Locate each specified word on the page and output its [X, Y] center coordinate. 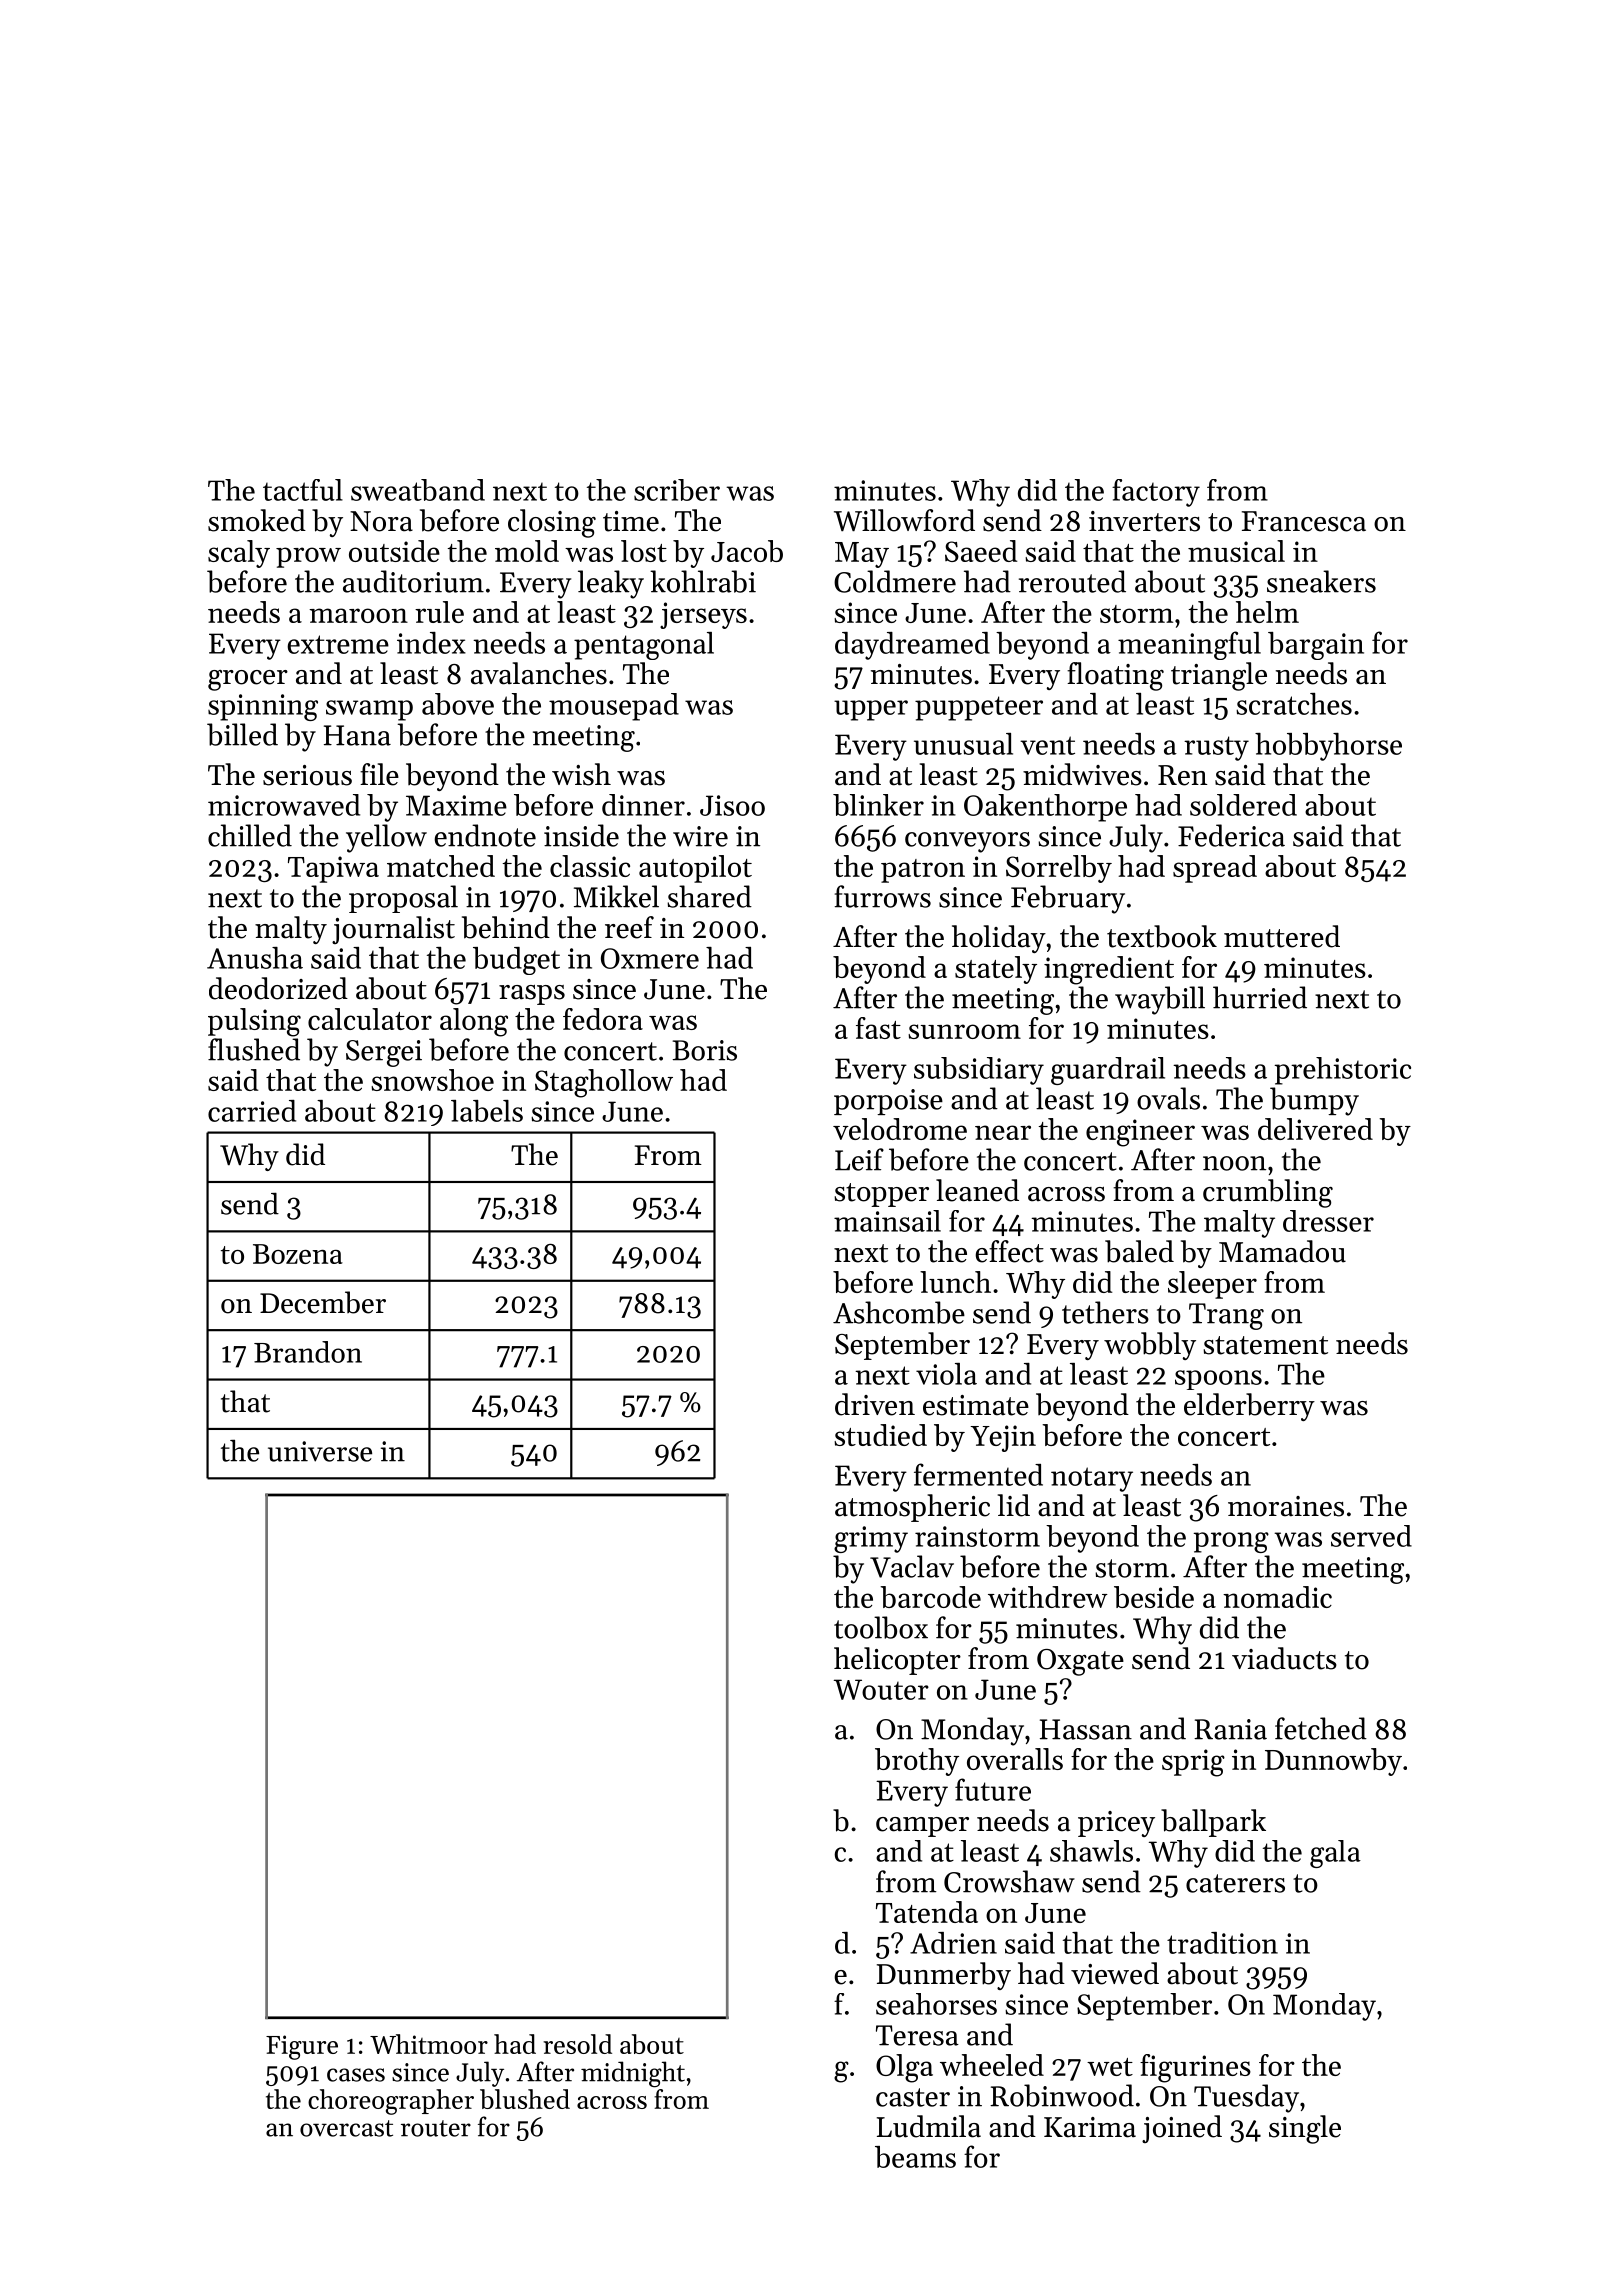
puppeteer [979, 708]
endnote [485, 835]
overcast [346, 2128]
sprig [1193, 1763]
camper [922, 1827]
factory [1156, 493]
